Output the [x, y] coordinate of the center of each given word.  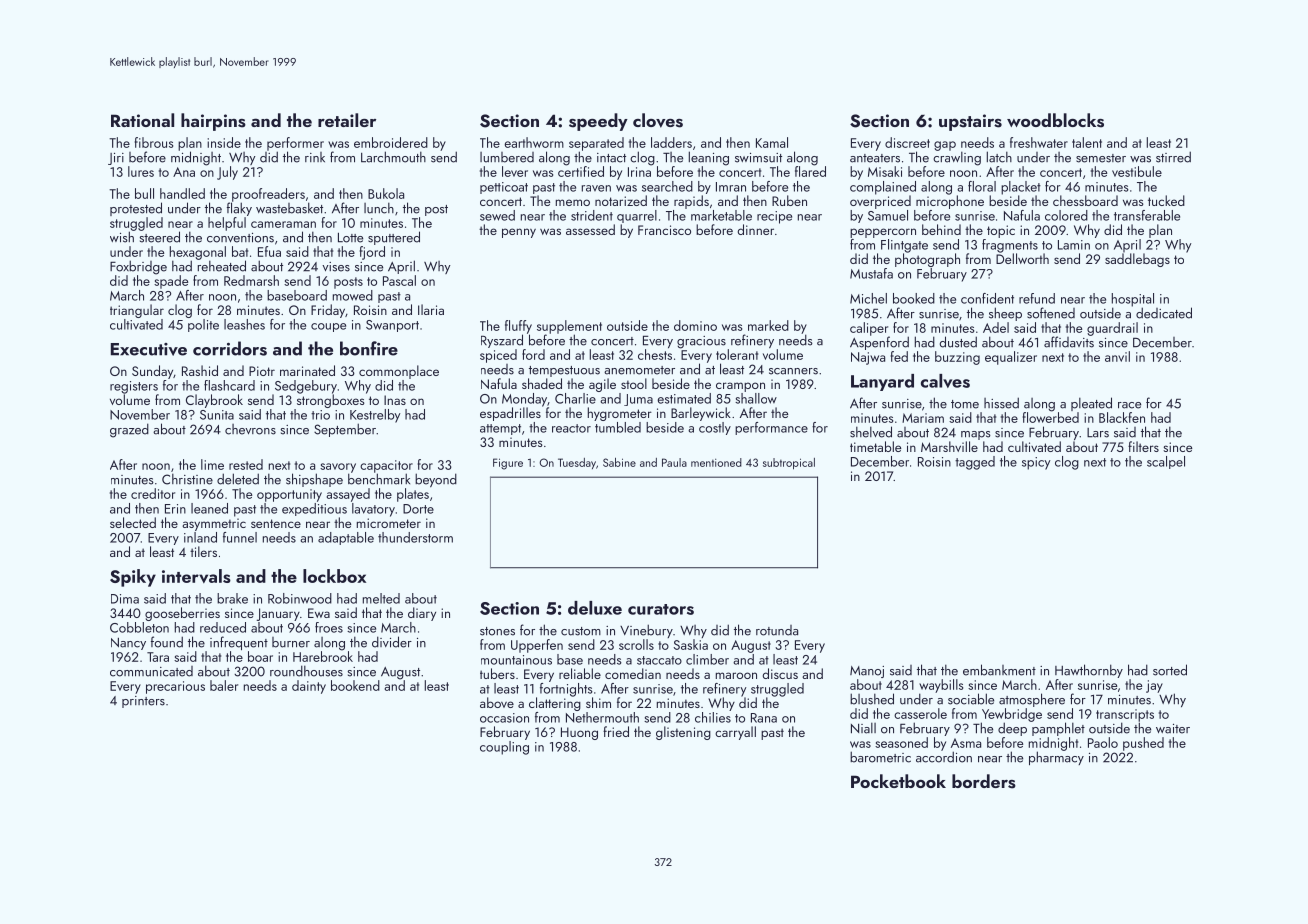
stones [497, 631]
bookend [355, 685]
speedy [598, 122]
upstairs [970, 122]
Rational [142, 120]
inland [200, 537]
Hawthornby [1089, 671]
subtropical [789, 464]
